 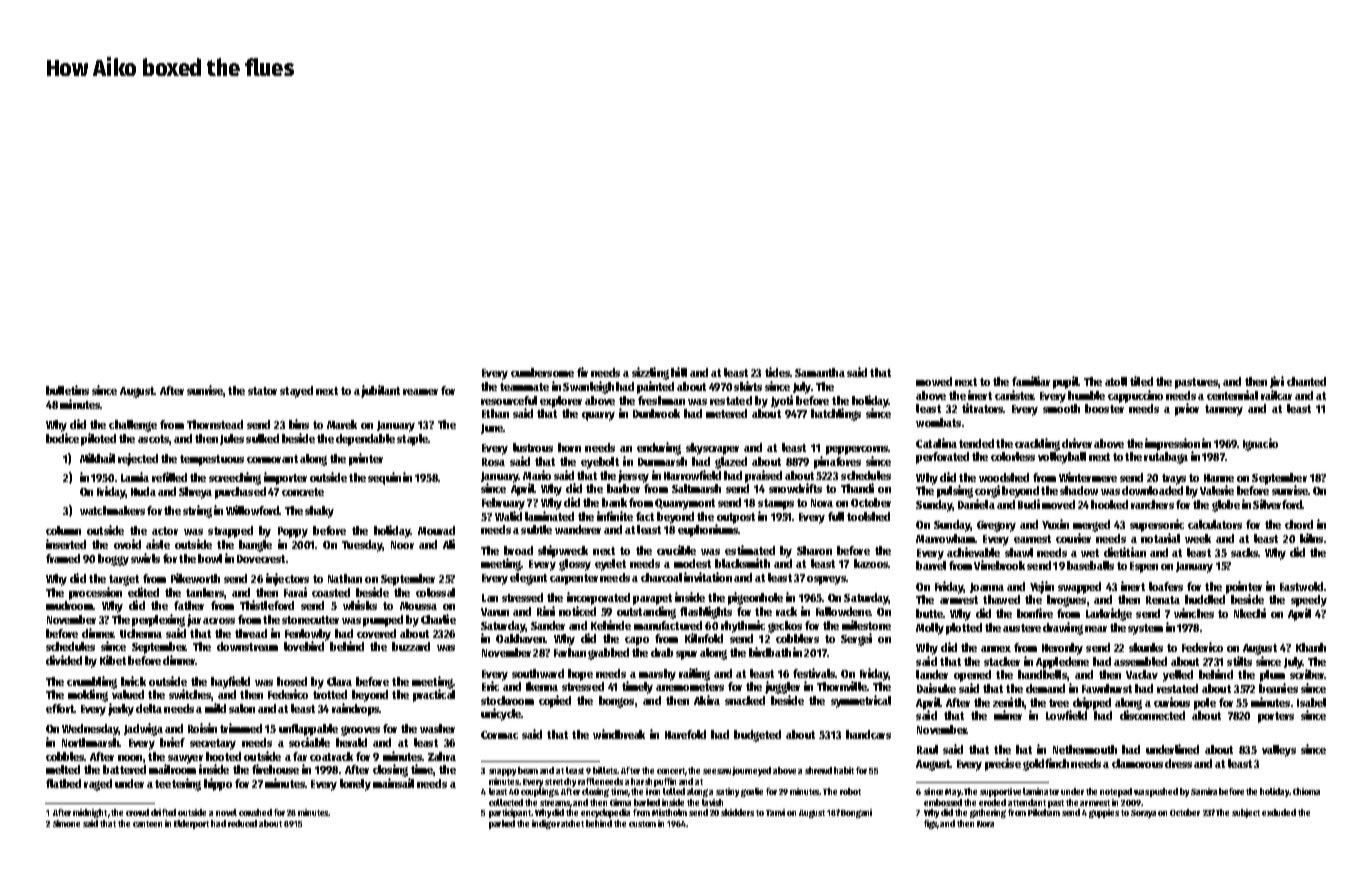 What do you see at coordinates (331, 592) in the screenshot?
I see `coasted` at bounding box center [331, 592].
